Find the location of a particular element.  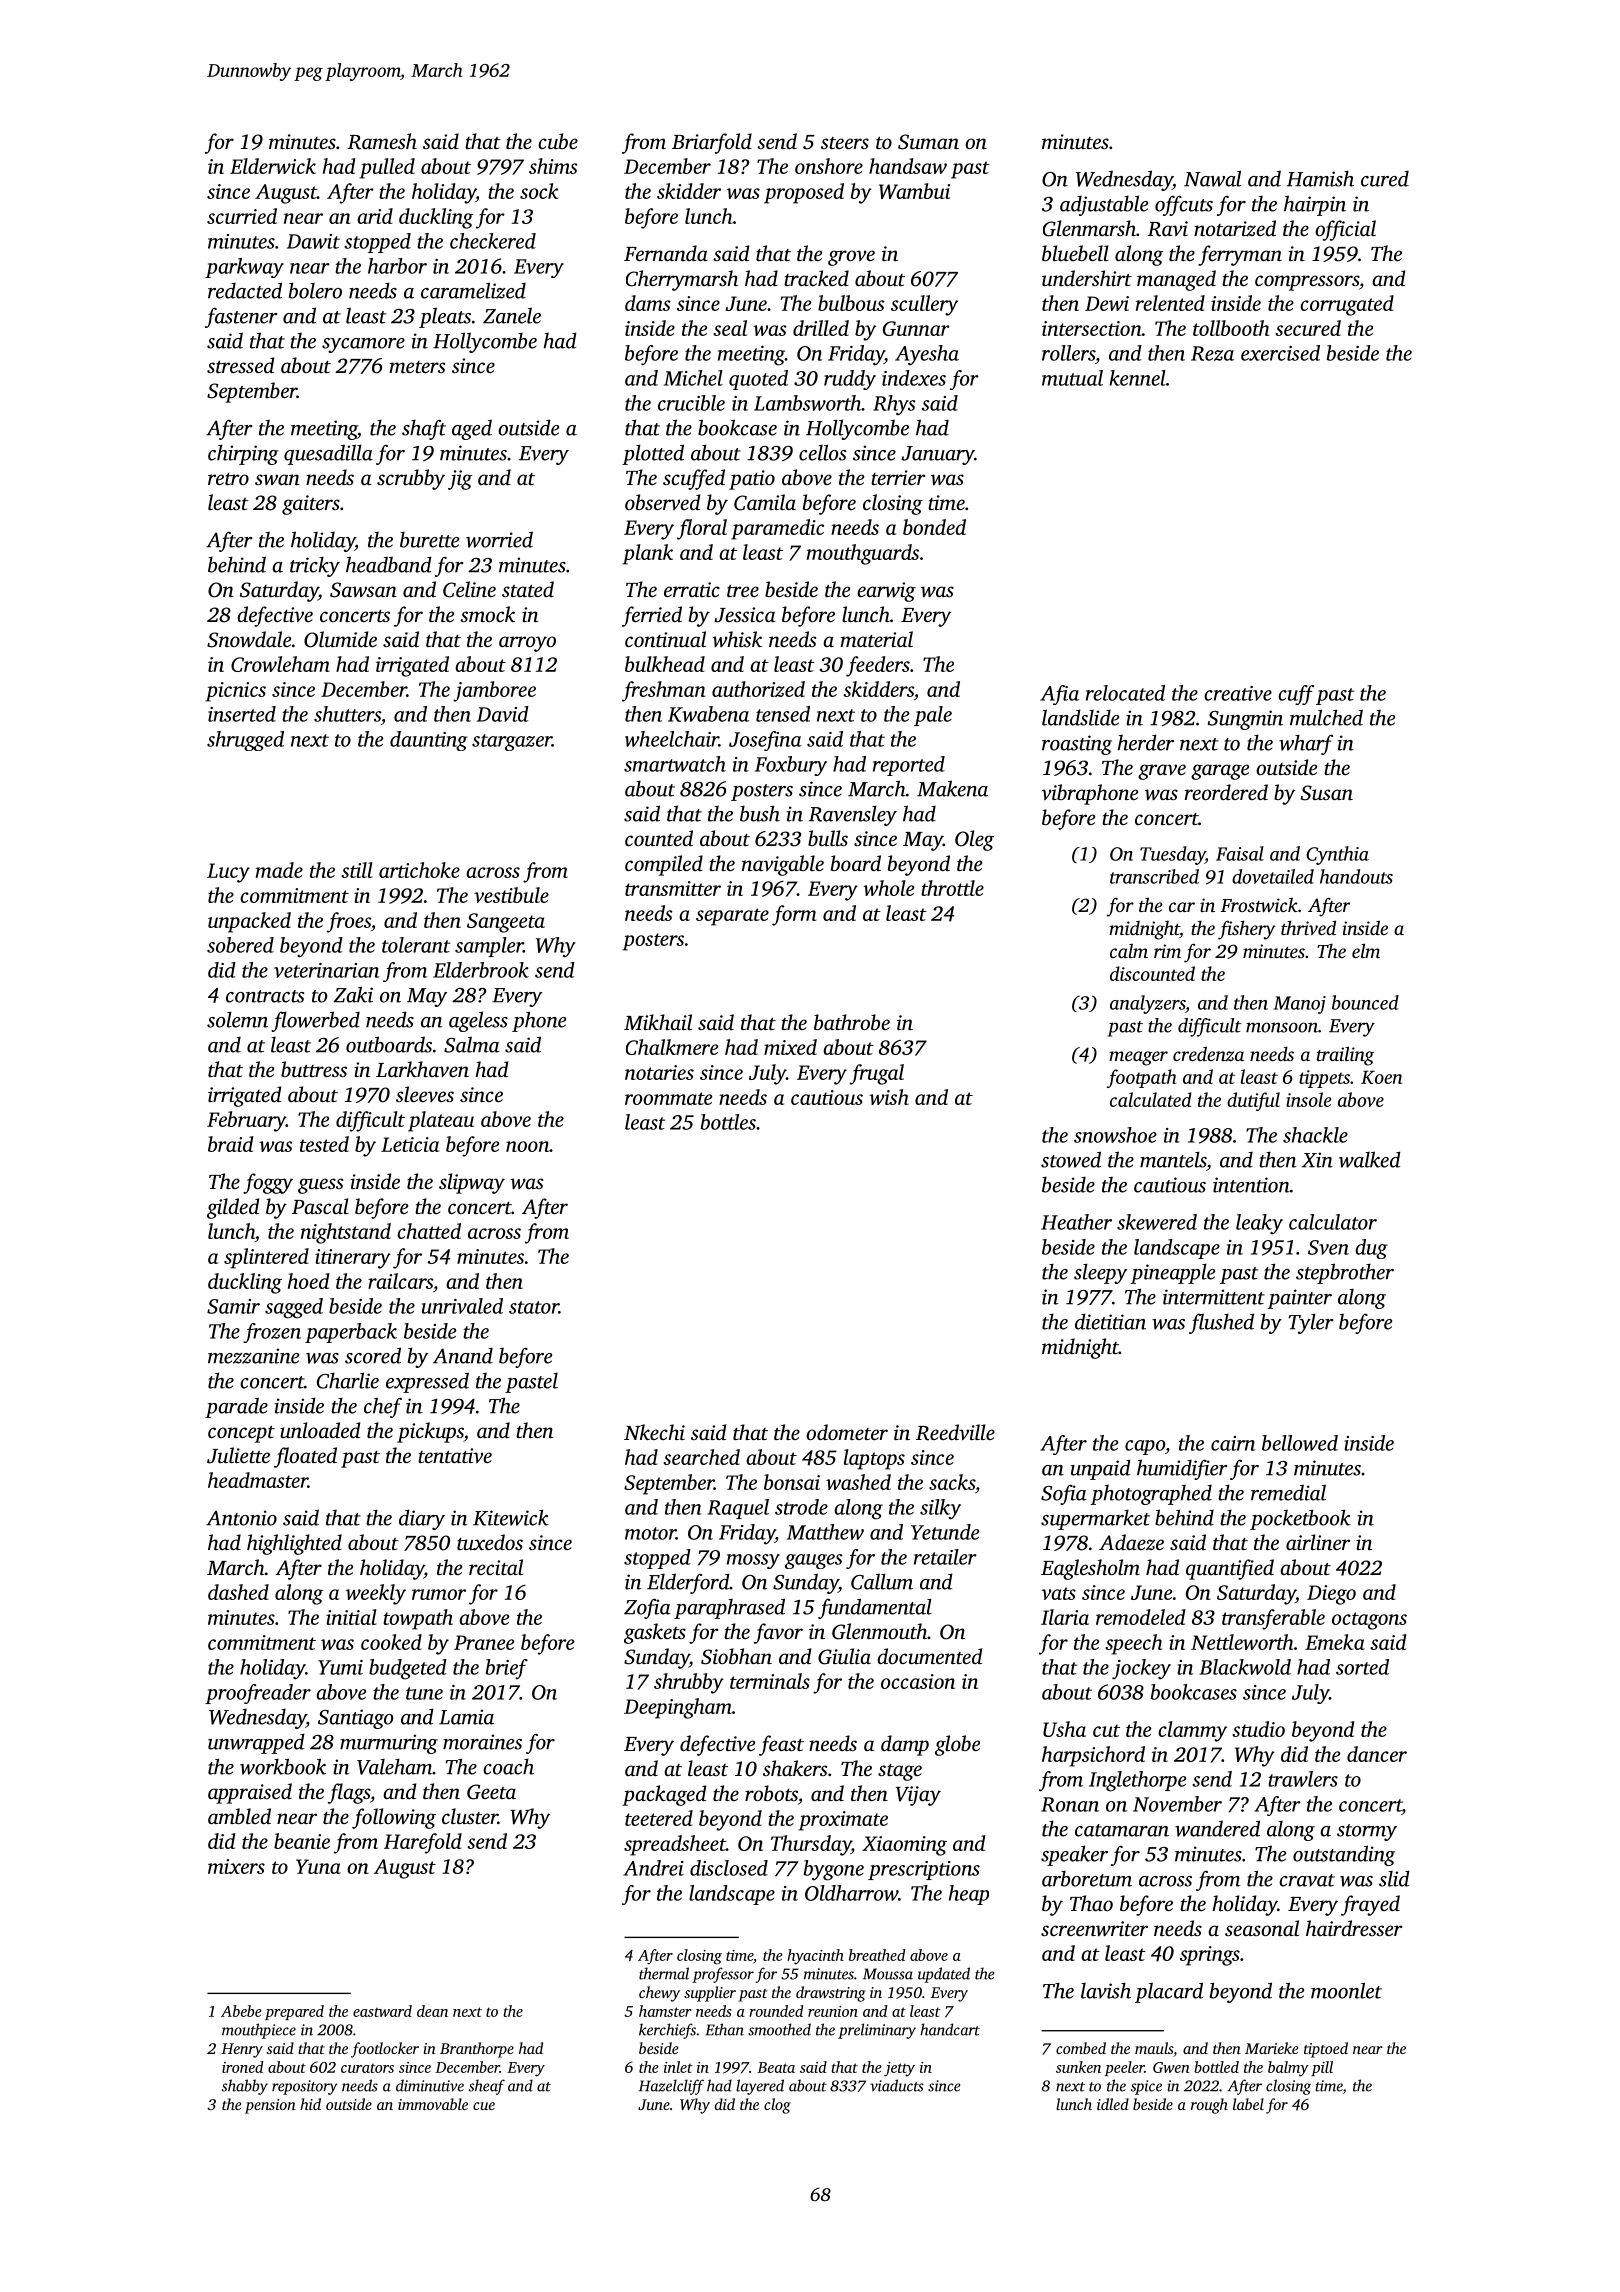

headband is located at coordinates (389, 564).
